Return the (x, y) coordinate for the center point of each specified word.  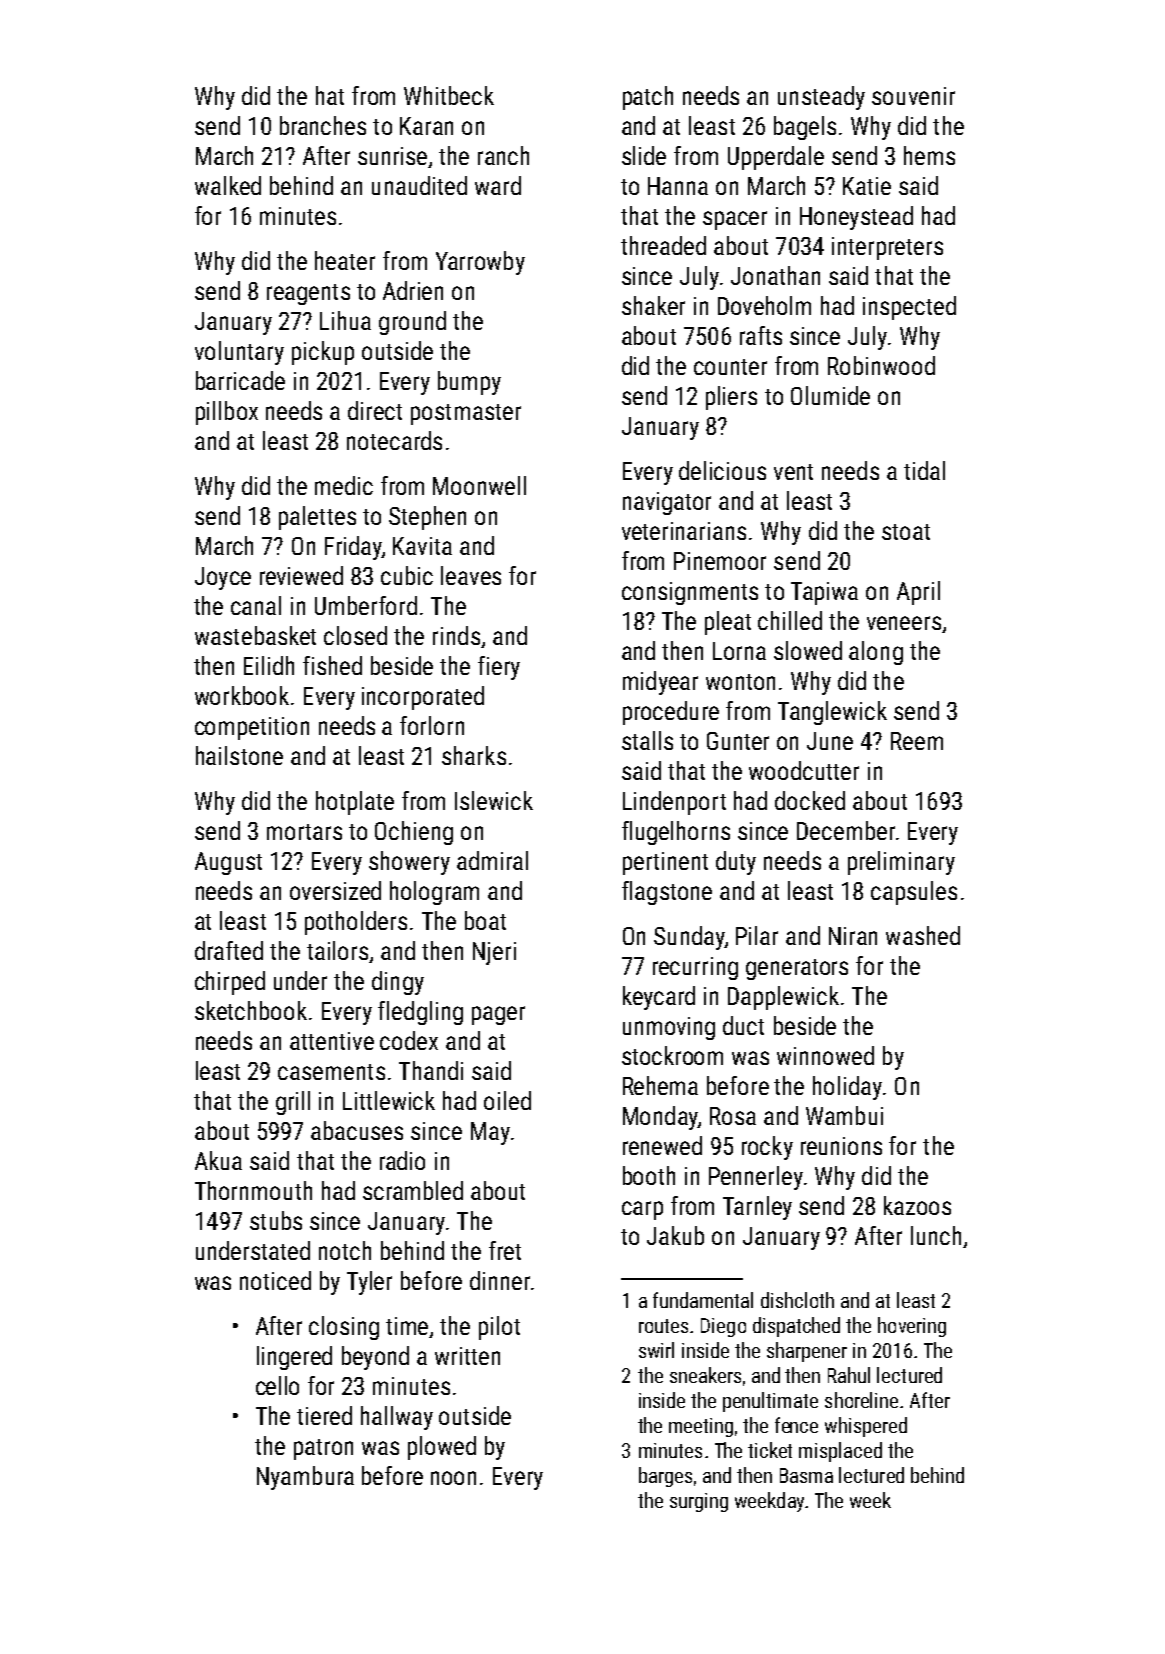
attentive (332, 1041)
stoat (906, 532)
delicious (722, 470)
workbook (242, 695)
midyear (660, 683)
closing (344, 1328)
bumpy (469, 383)
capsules (914, 893)
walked (228, 185)
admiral (492, 860)
